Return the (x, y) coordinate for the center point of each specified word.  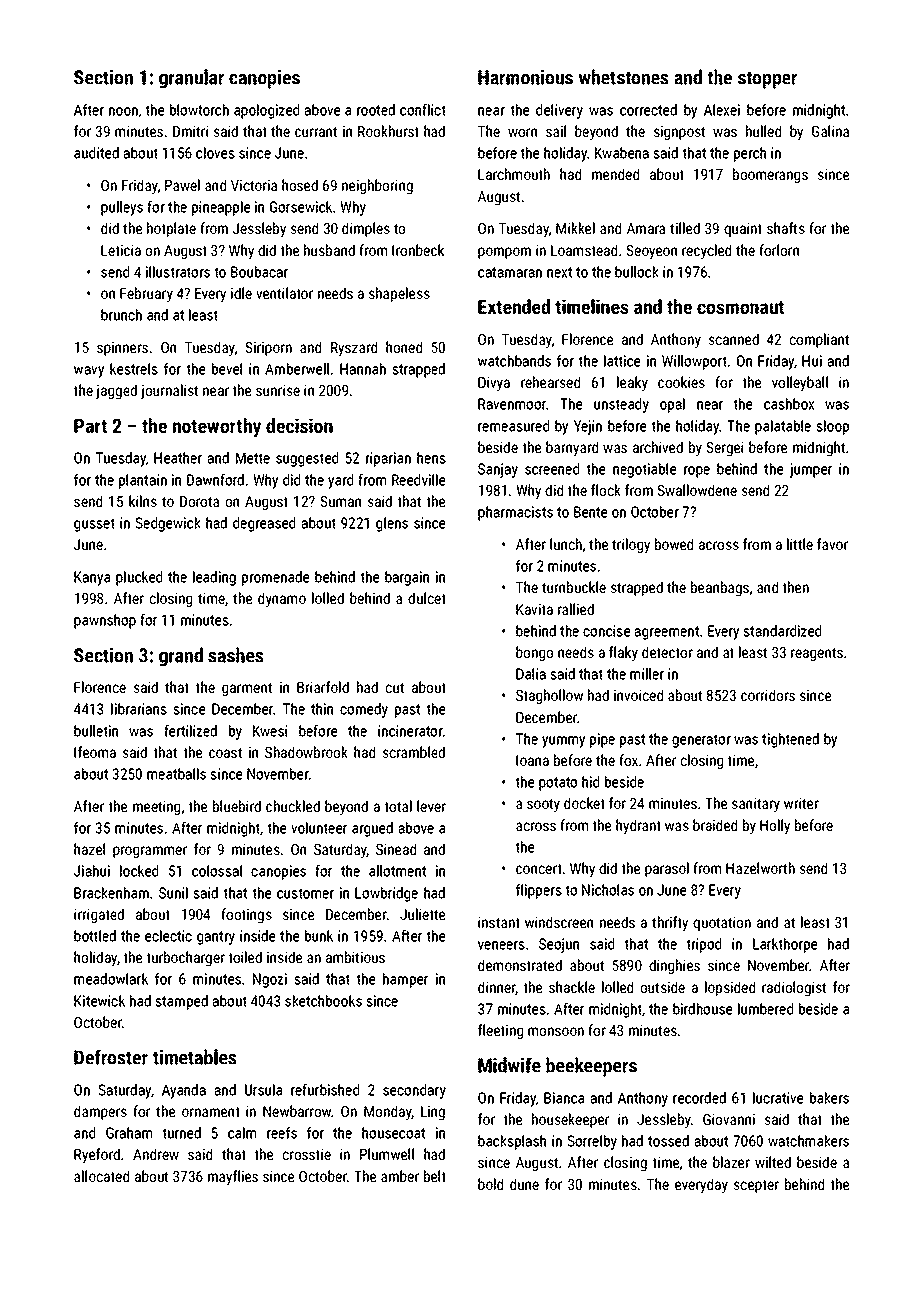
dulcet (427, 598)
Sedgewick (168, 524)
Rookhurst (388, 131)
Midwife (509, 1065)
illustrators (178, 272)
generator (701, 741)
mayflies (233, 1178)
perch (750, 154)
